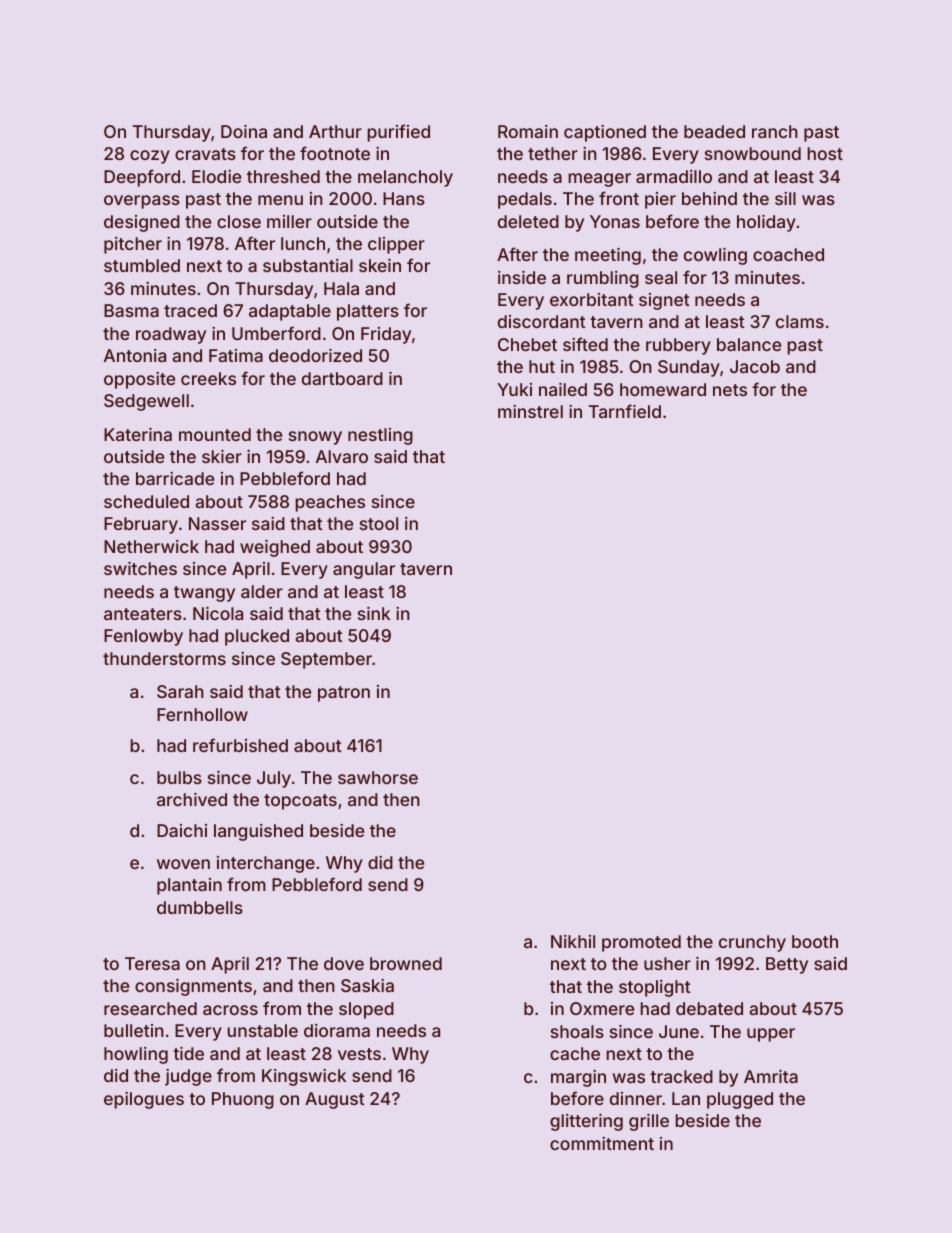  Describe the element at coordinates (399, 133) in the page. I see `purified` at that location.
